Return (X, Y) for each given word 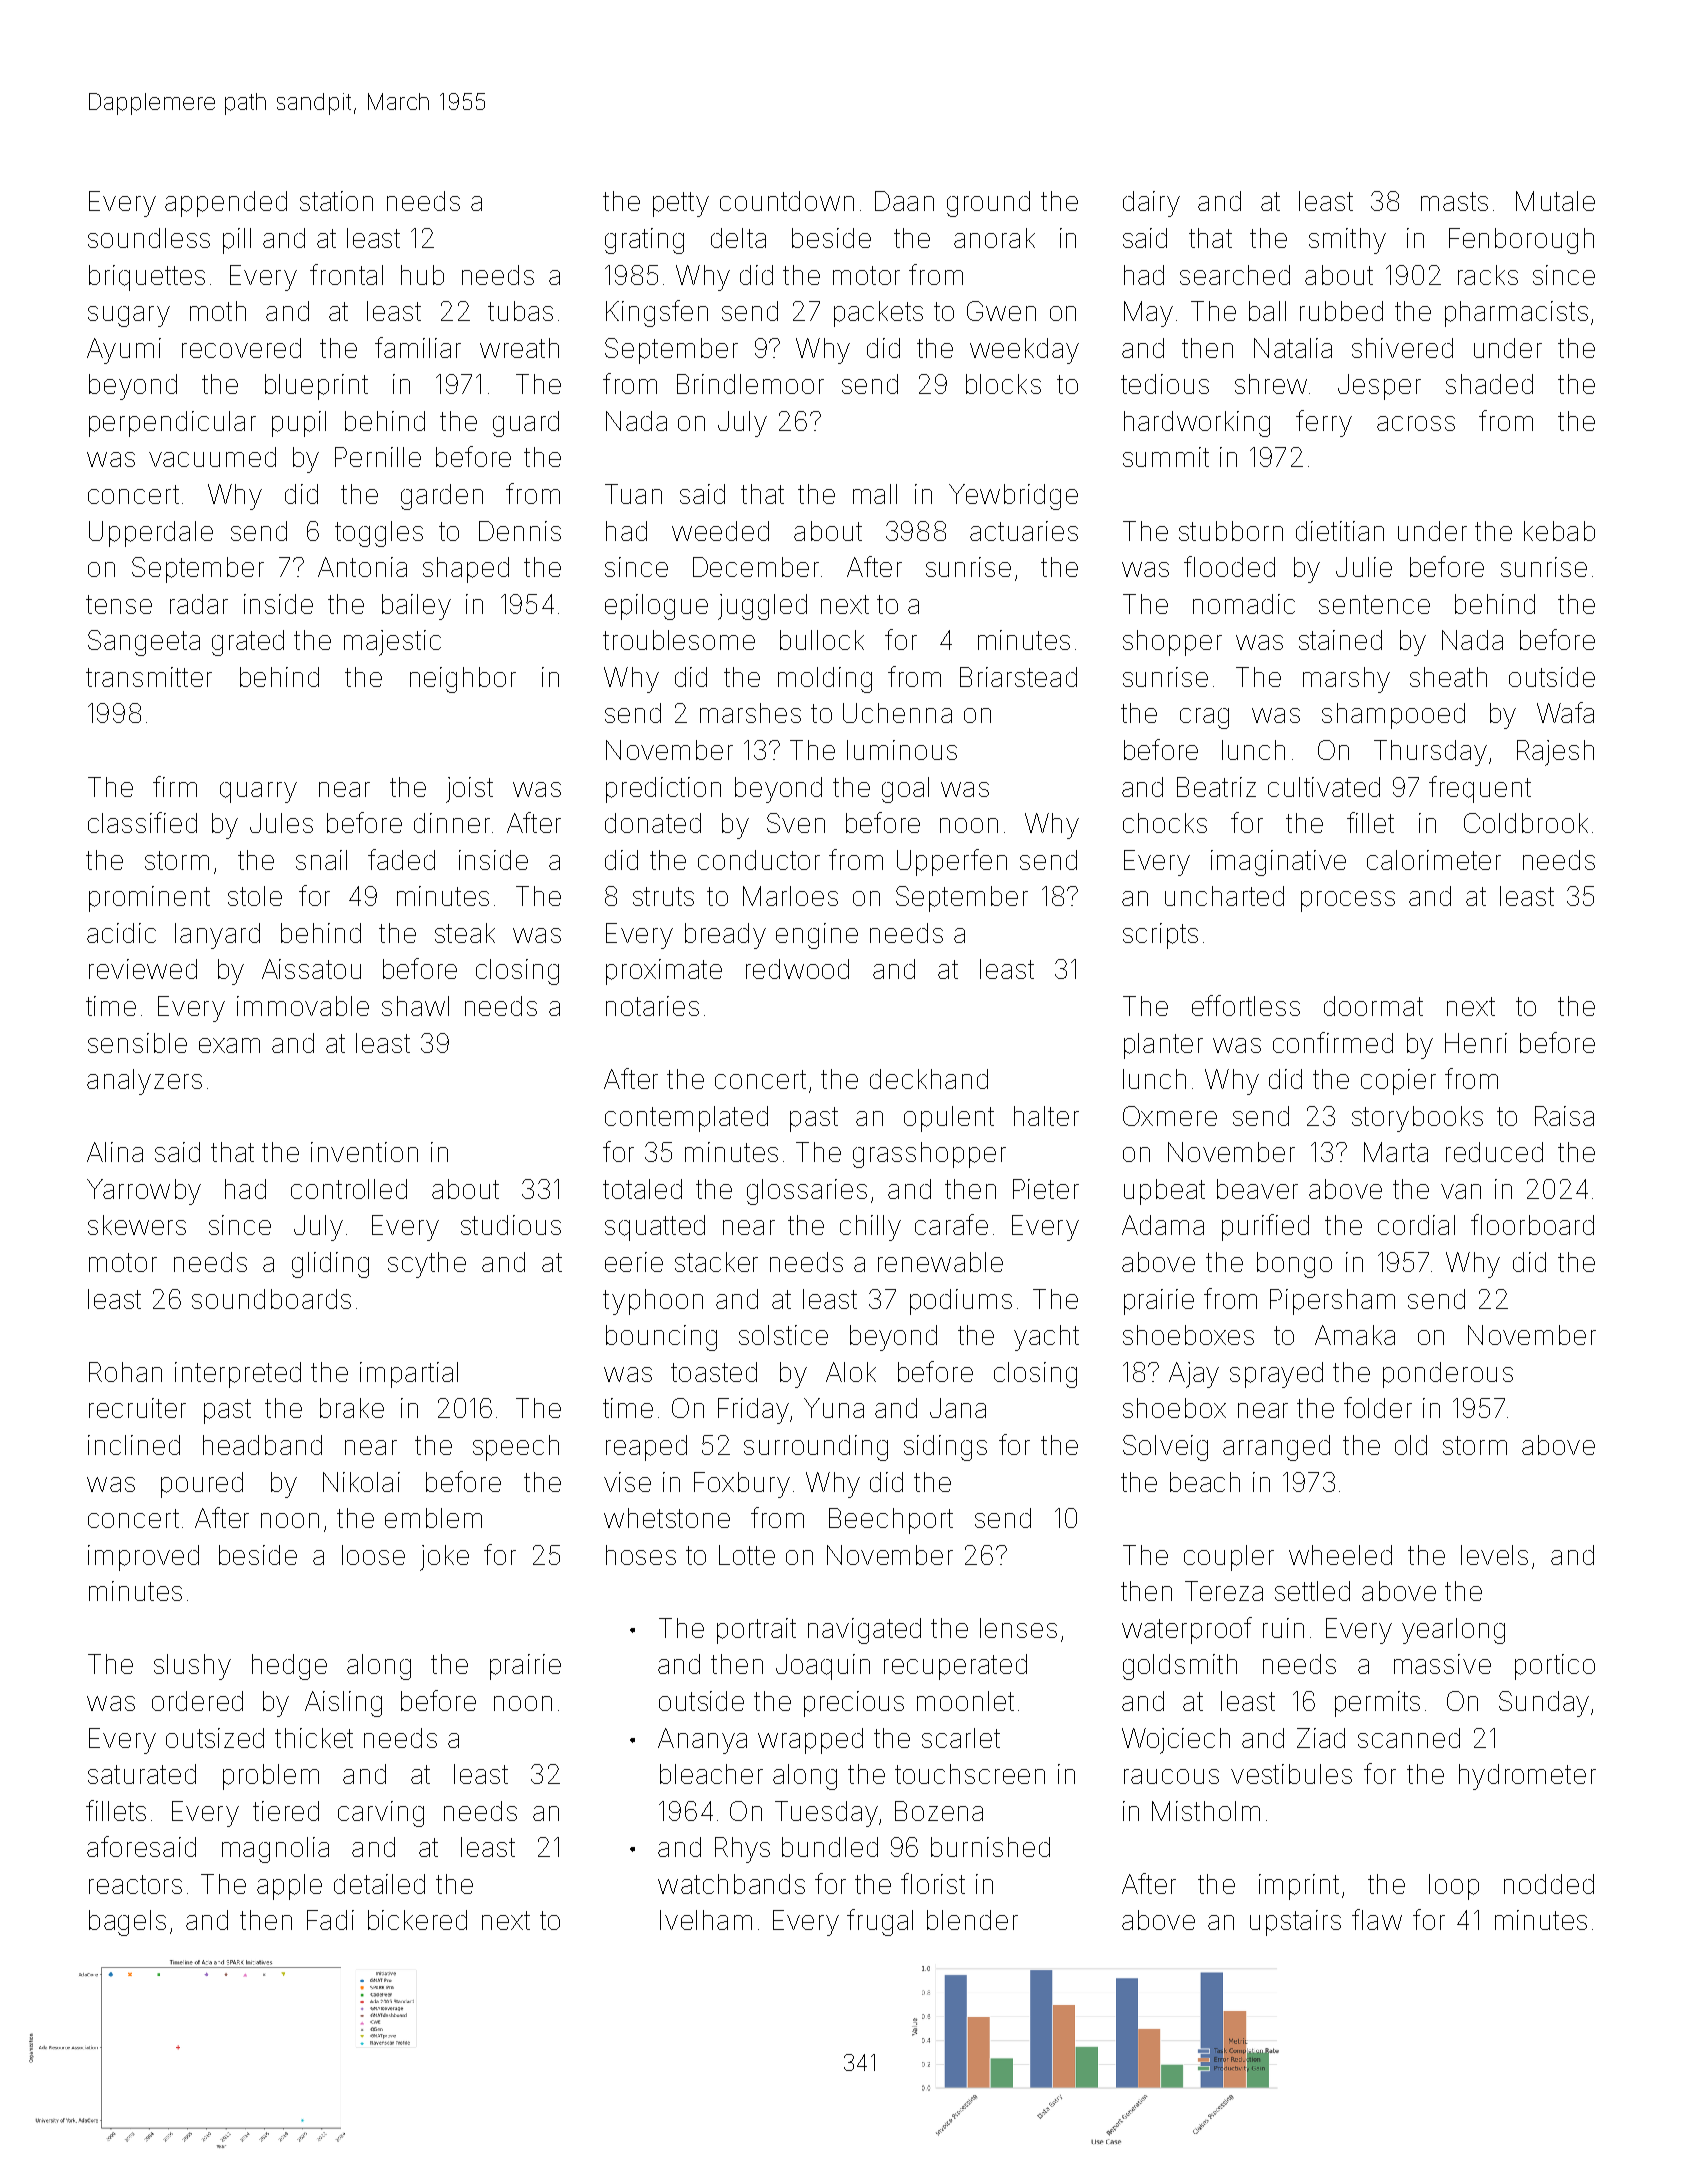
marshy (1346, 680)
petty (681, 204)
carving (381, 1814)
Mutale (1555, 201)
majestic (392, 643)
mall (875, 494)
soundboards (271, 1299)
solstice (783, 1335)
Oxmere (1170, 1116)
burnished (990, 1847)
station (336, 201)
